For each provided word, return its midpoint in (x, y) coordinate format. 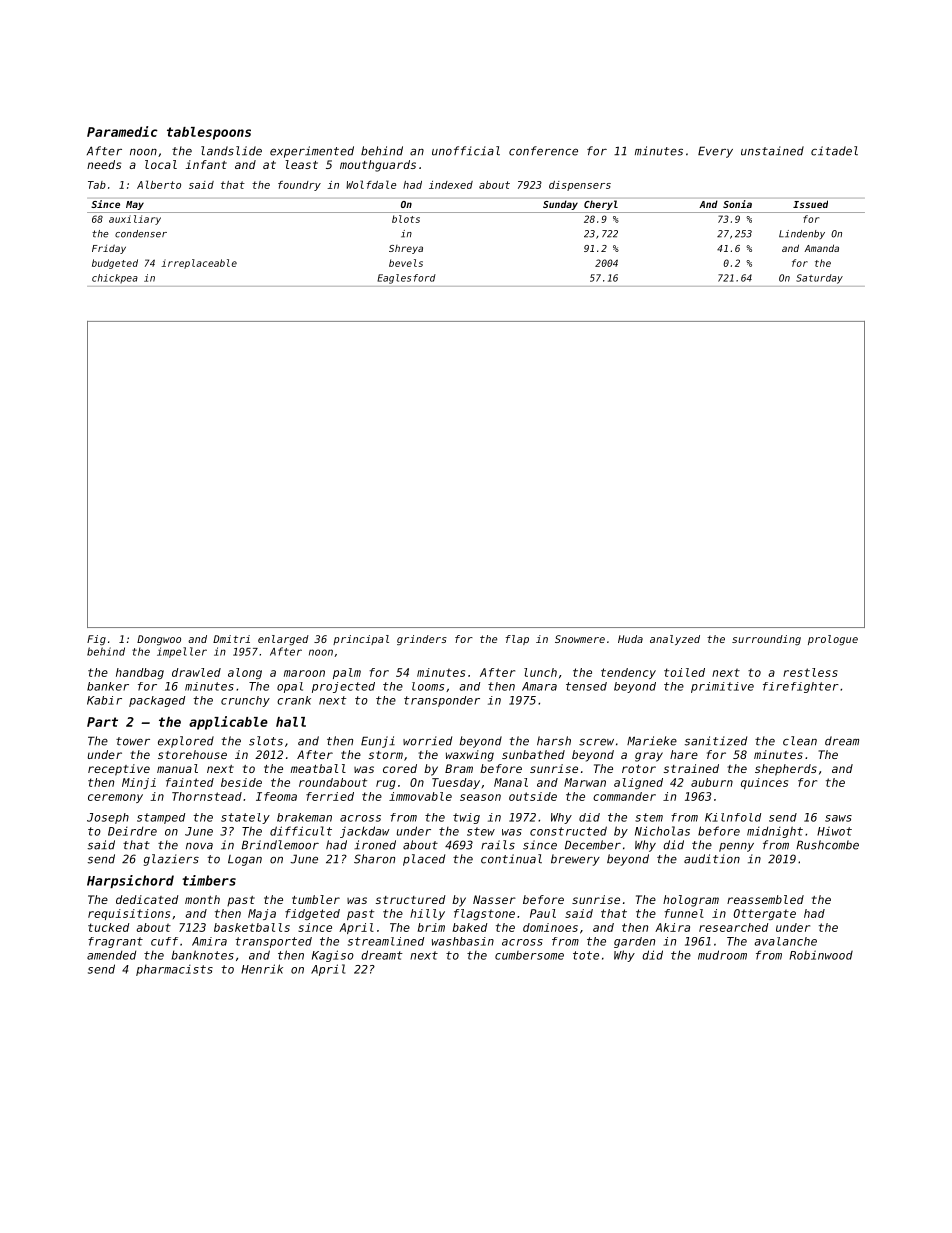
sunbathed (533, 754)
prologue (833, 640)
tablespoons (209, 133)
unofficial (466, 151)
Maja (262, 914)
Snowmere (580, 639)
